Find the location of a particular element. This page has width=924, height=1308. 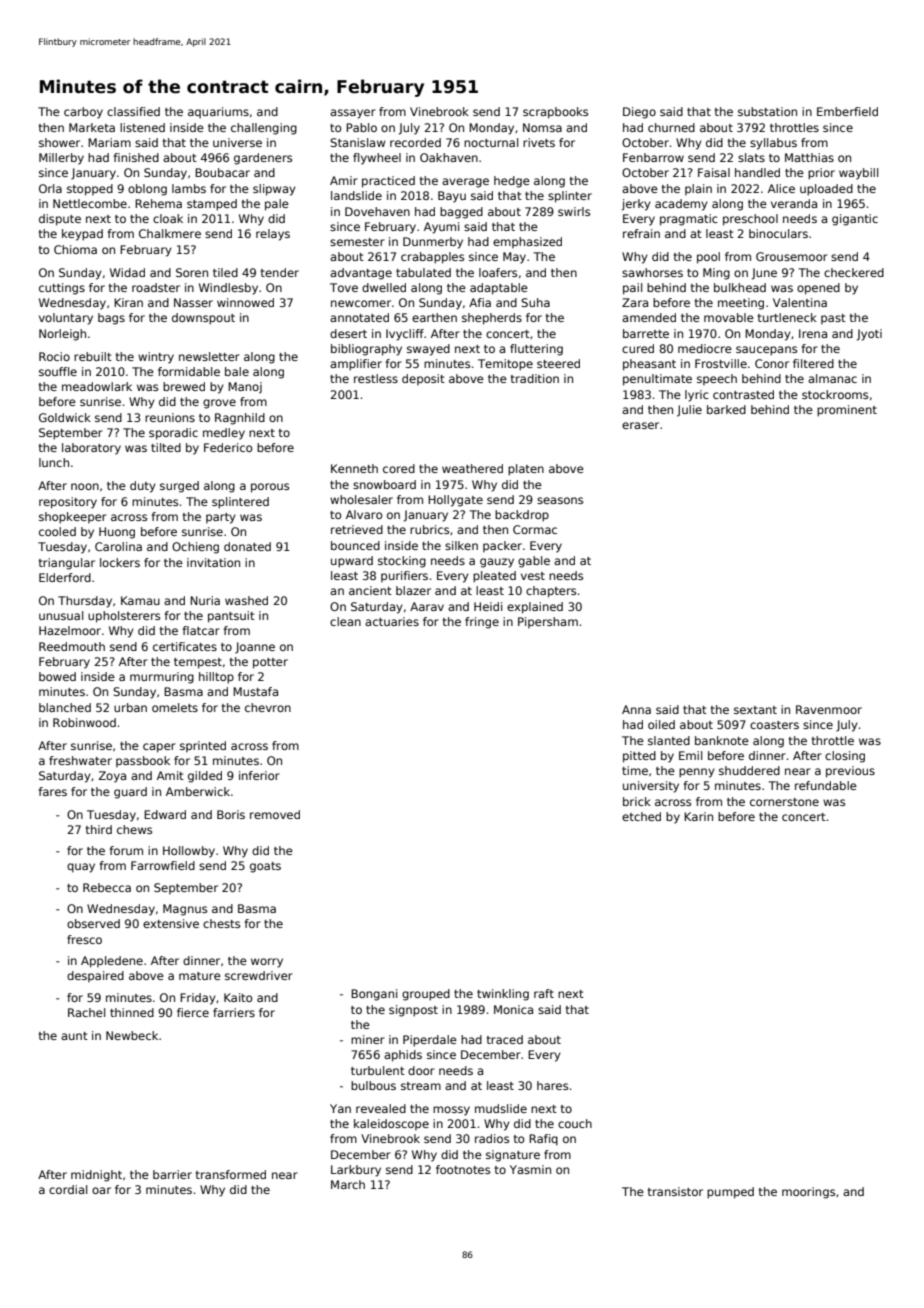

chevron is located at coordinates (268, 707).
